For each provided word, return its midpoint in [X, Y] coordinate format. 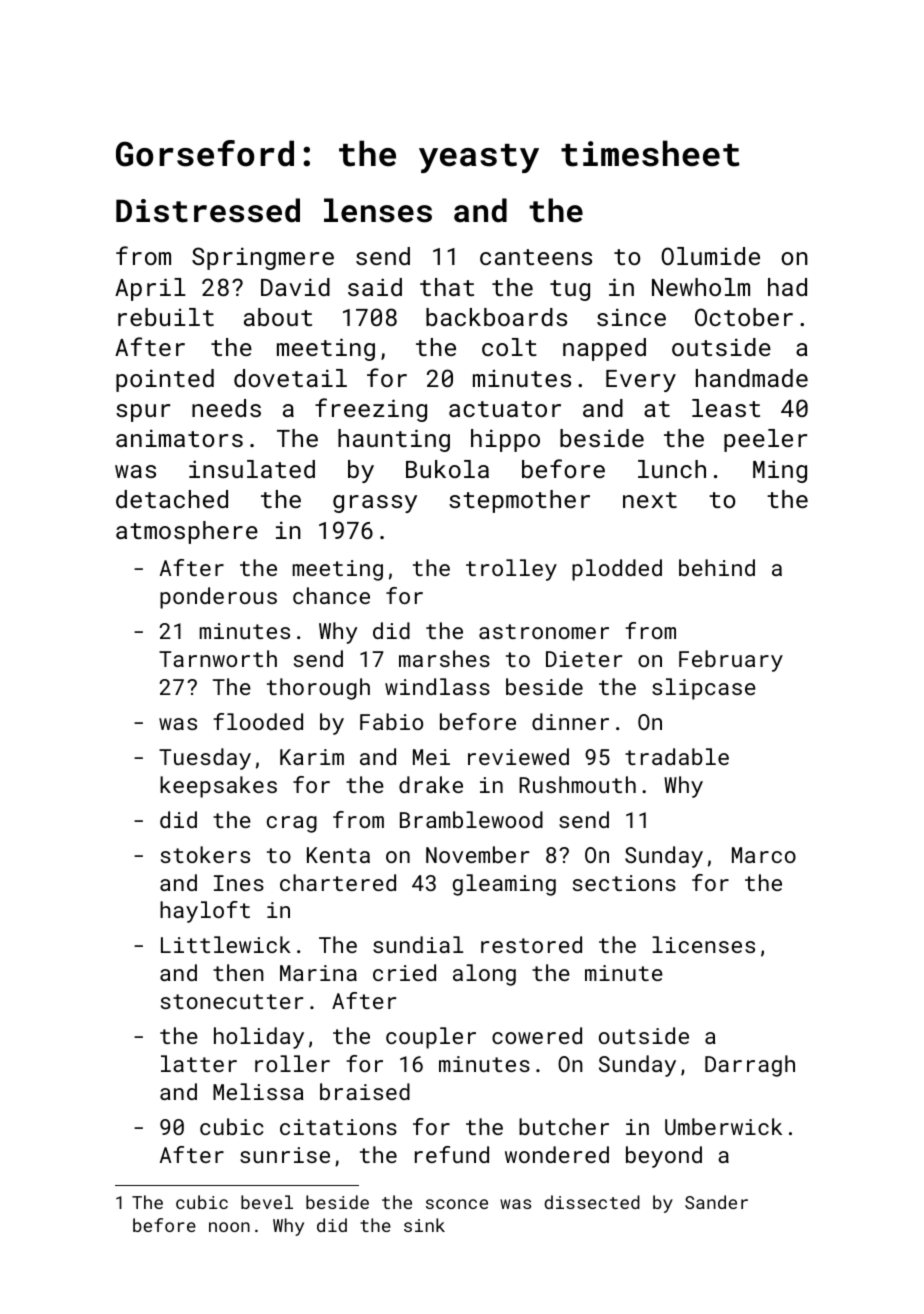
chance [331, 595]
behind [717, 567]
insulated [252, 469]
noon [229, 1227]
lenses [378, 210]
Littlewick [226, 944]
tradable [677, 756]
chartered [338, 882]
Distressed [208, 210]
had [787, 287]
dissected [592, 1202]
